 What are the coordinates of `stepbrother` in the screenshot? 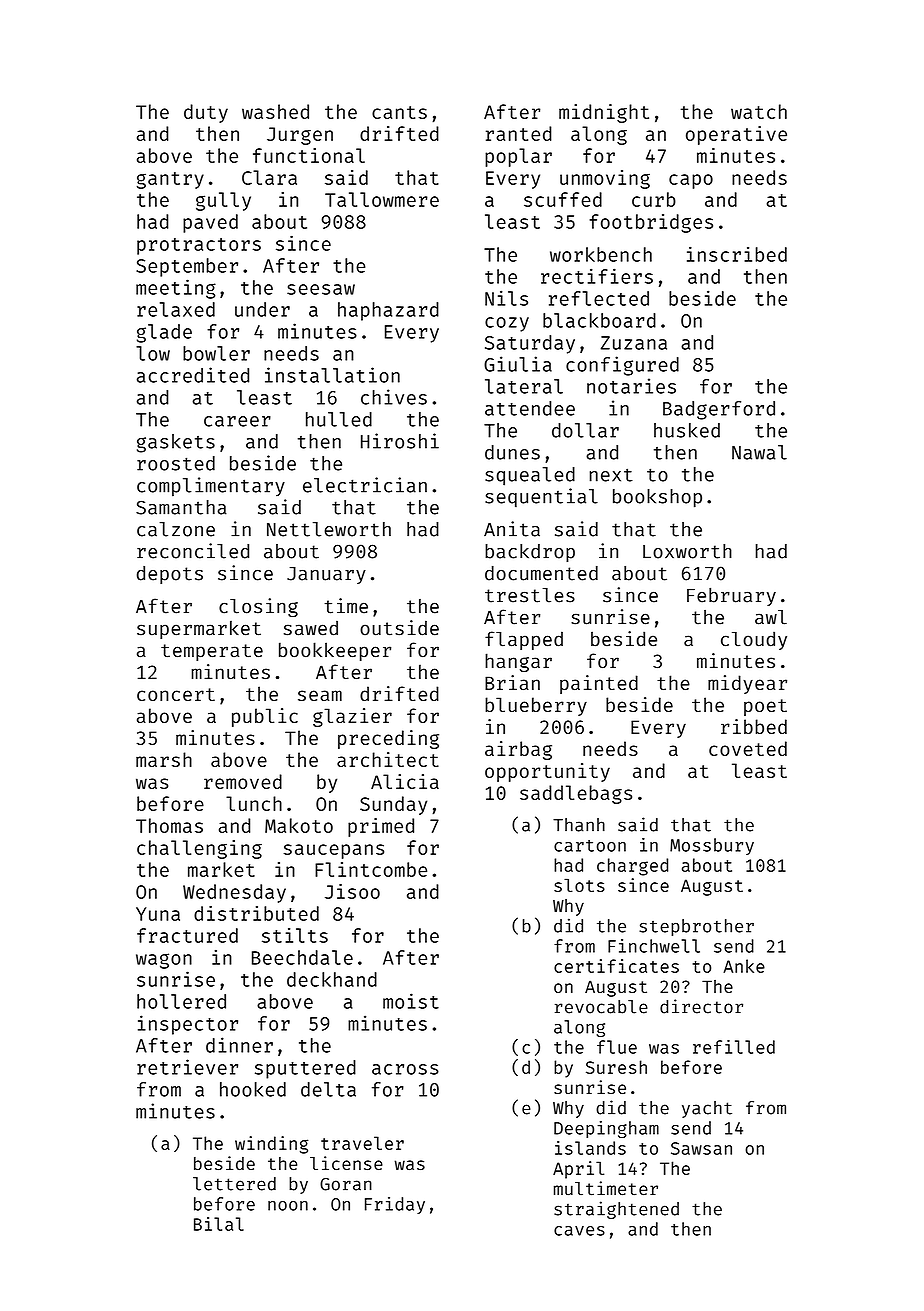 It's located at (696, 927).
